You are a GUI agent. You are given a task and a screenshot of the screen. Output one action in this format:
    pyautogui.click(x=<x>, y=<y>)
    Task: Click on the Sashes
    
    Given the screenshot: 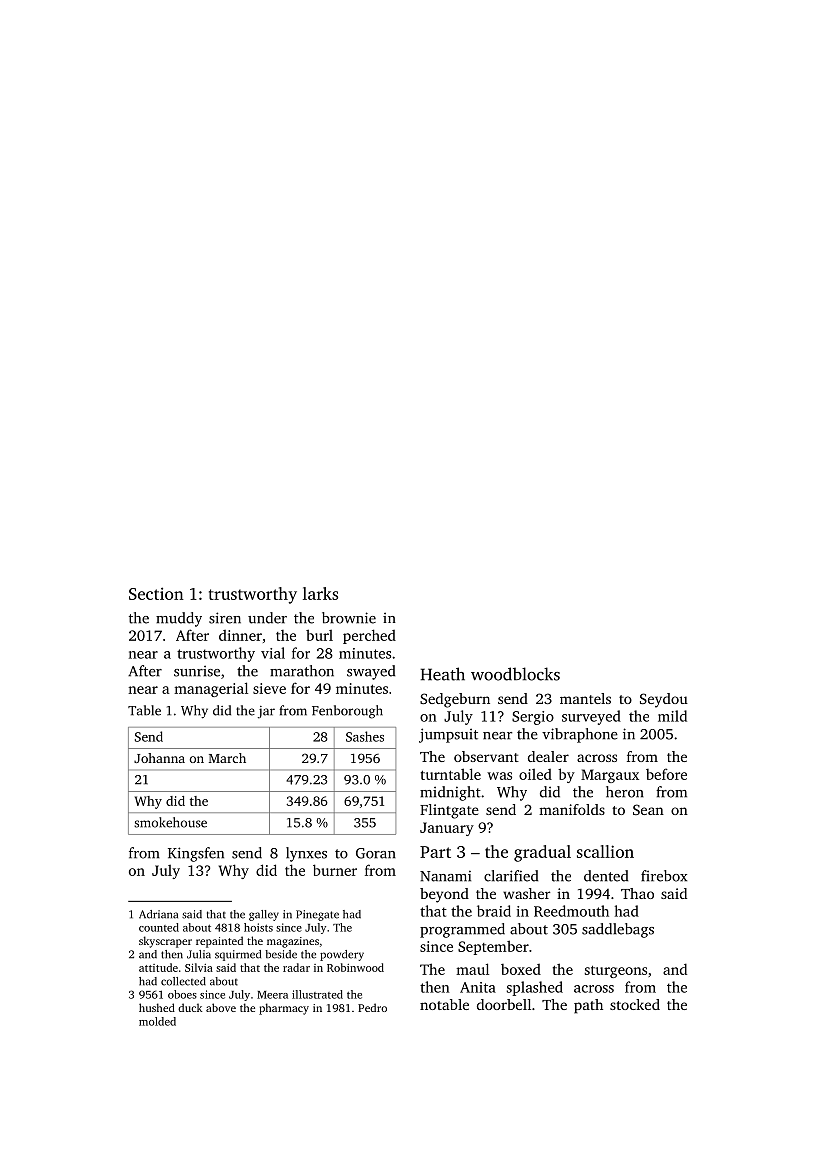 What is the action you would take?
    pyautogui.click(x=365, y=736)
